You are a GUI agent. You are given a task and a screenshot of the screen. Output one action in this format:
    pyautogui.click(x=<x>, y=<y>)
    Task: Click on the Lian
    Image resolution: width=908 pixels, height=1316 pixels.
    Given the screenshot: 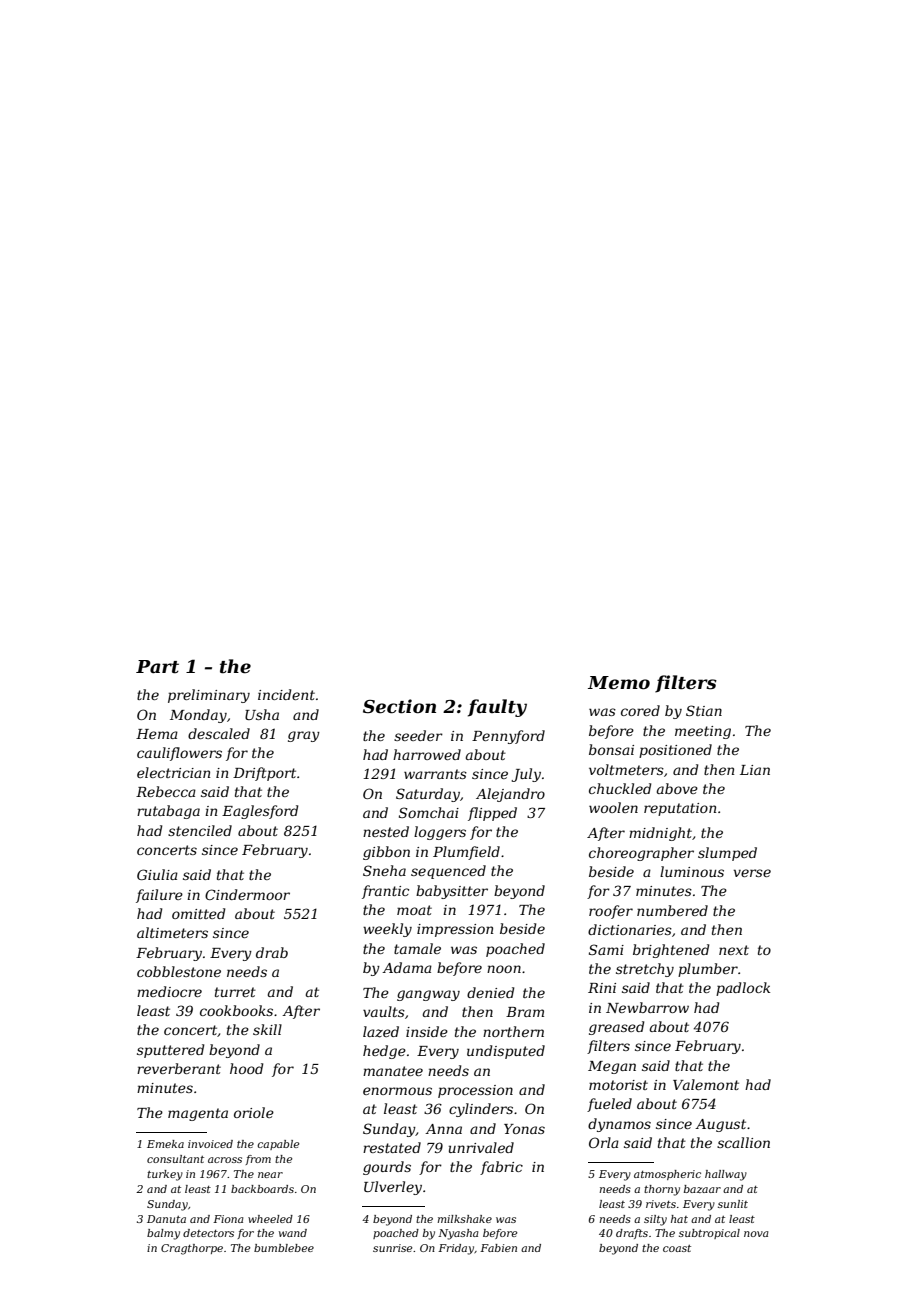 What is the action you would take?
    pyautogui.click(x=755, y=770)
